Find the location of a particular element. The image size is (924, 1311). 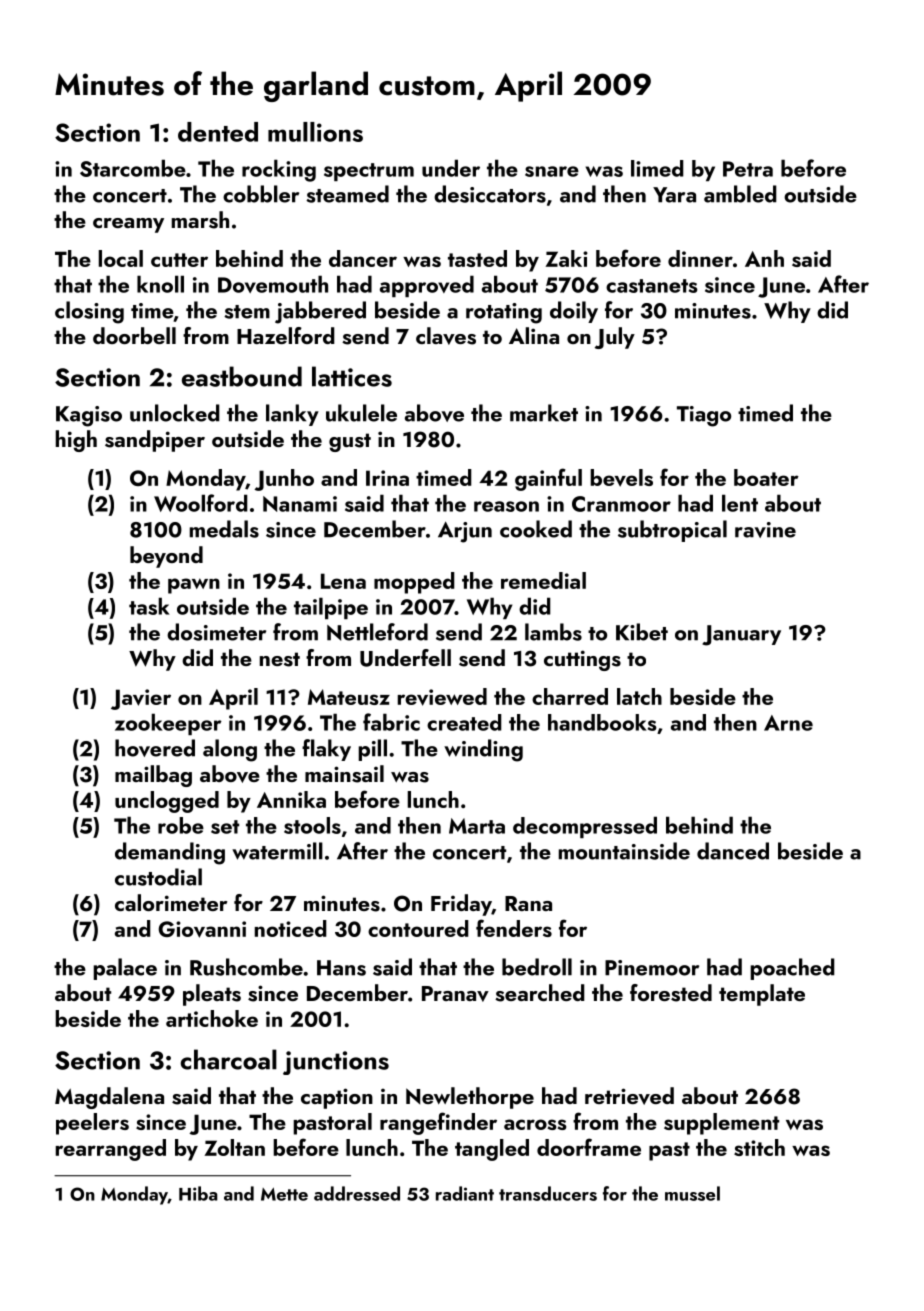

searched is located at coordinates (540, 993).
